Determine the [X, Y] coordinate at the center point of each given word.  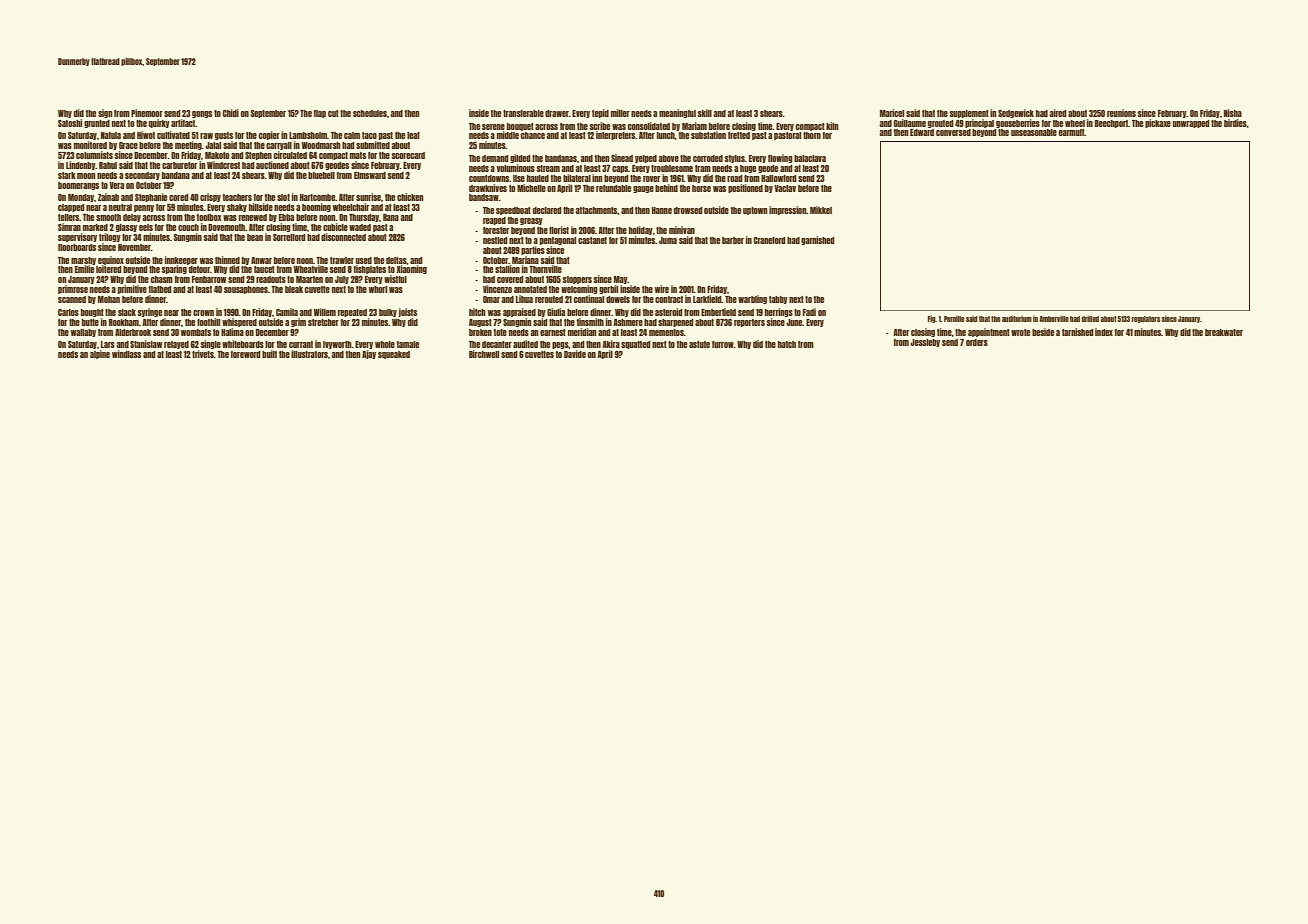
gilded [520, 158]
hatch [787, 344]
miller [620, 113]
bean [255, 237]
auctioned [272, 165]
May [621, 280]
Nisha [1233, 113]
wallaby [83, 333]
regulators [1146, 319]
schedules [370, 113]
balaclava [810, 158]
